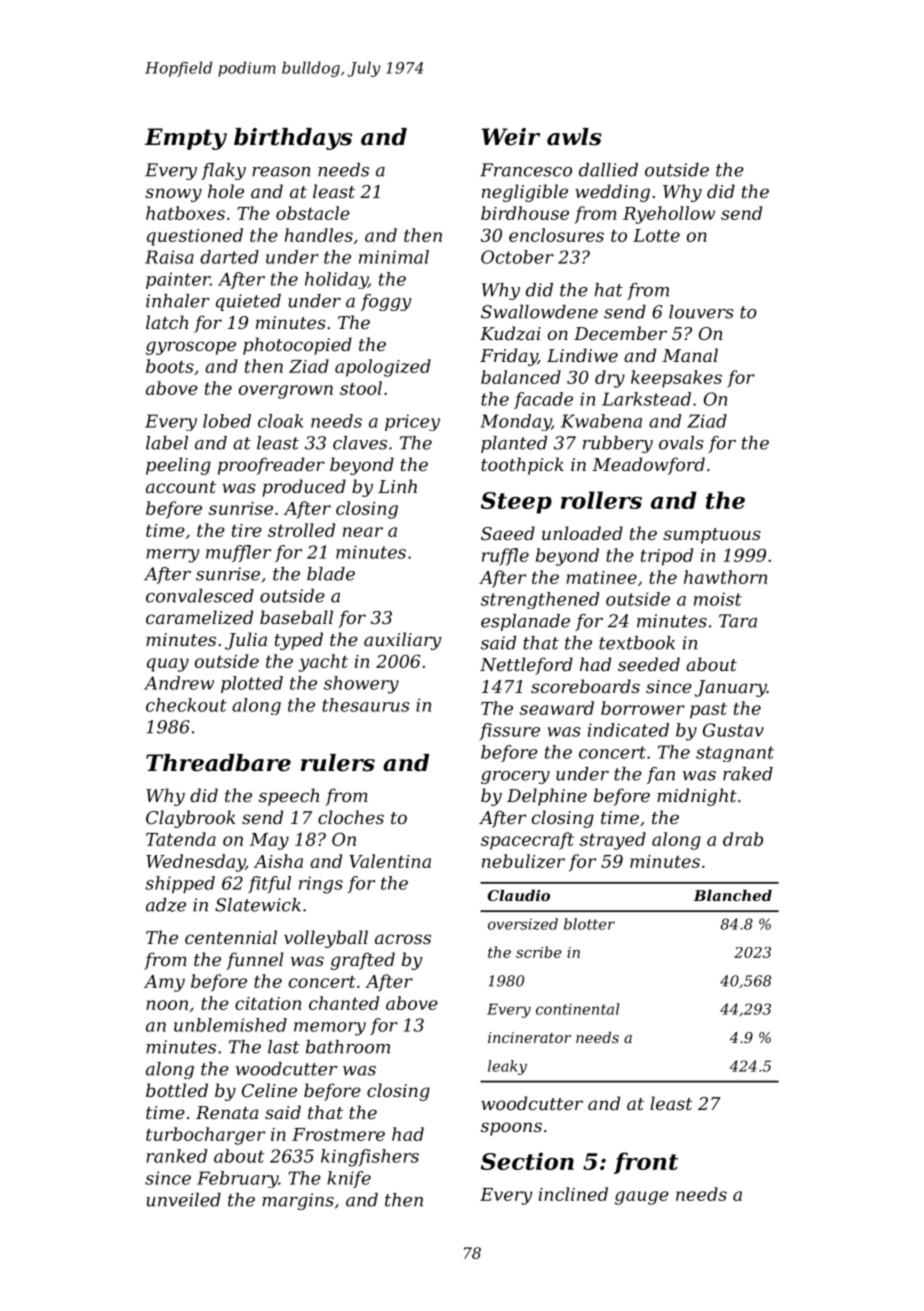  What do you see at coordinates (539, 952) in the document?
I see `scribe` at bounding box center [539, 952].
